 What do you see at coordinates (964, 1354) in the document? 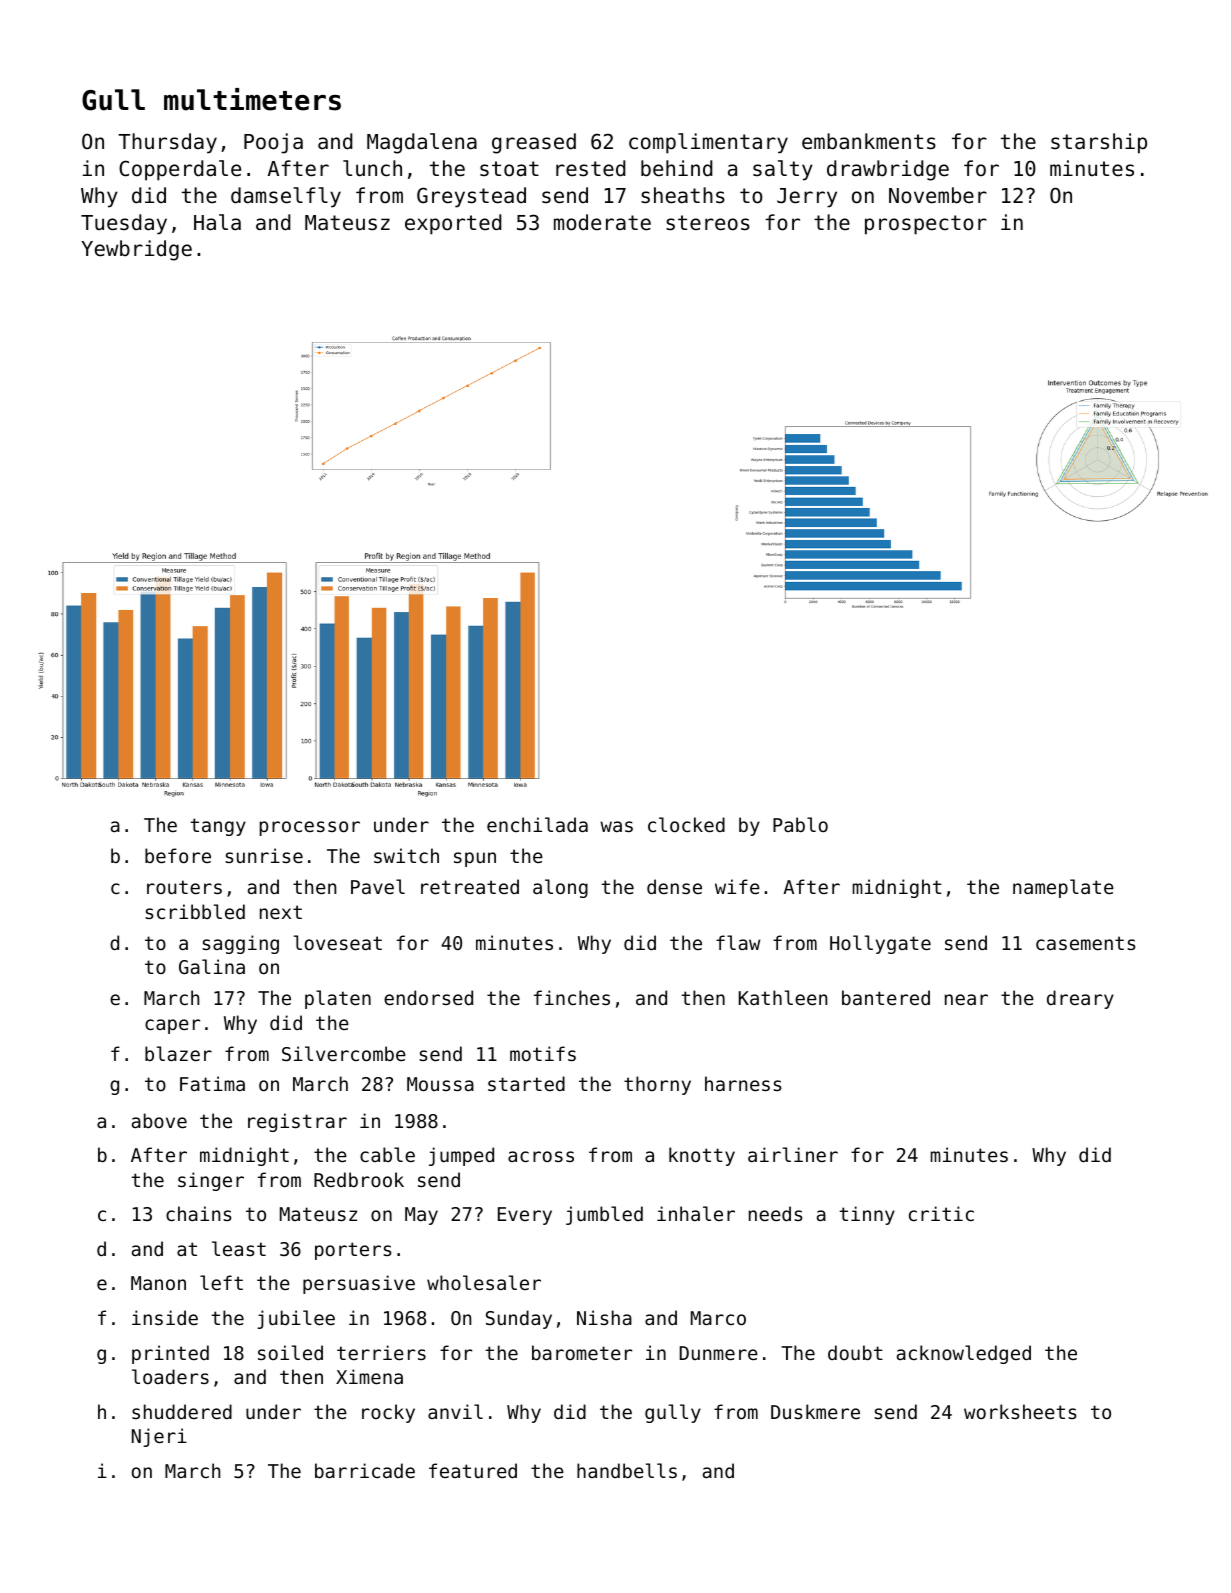
I see `acknowledged` at bounding box center [964, 1354].
